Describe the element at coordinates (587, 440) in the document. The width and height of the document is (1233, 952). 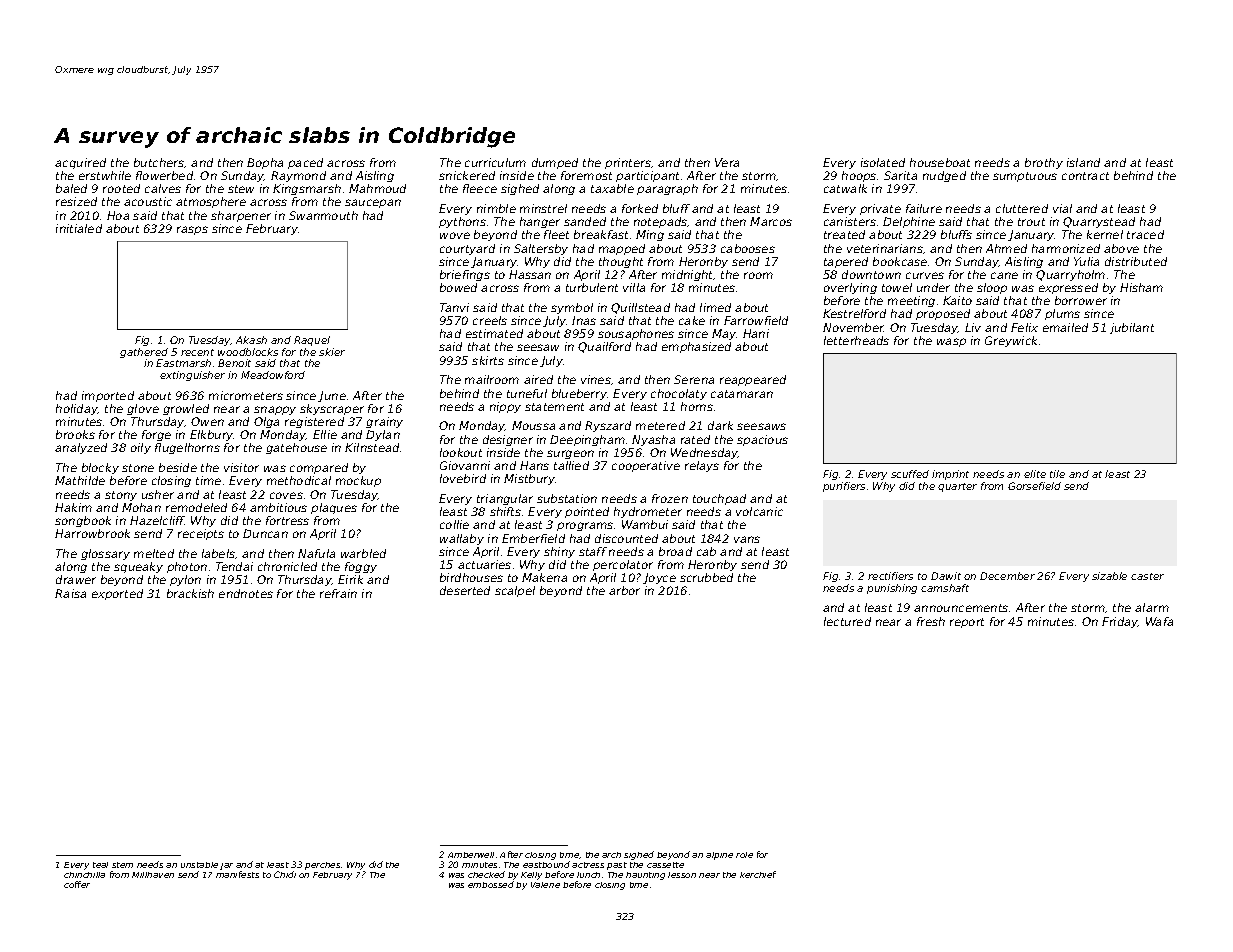
I see `Deepingham` at that location.
